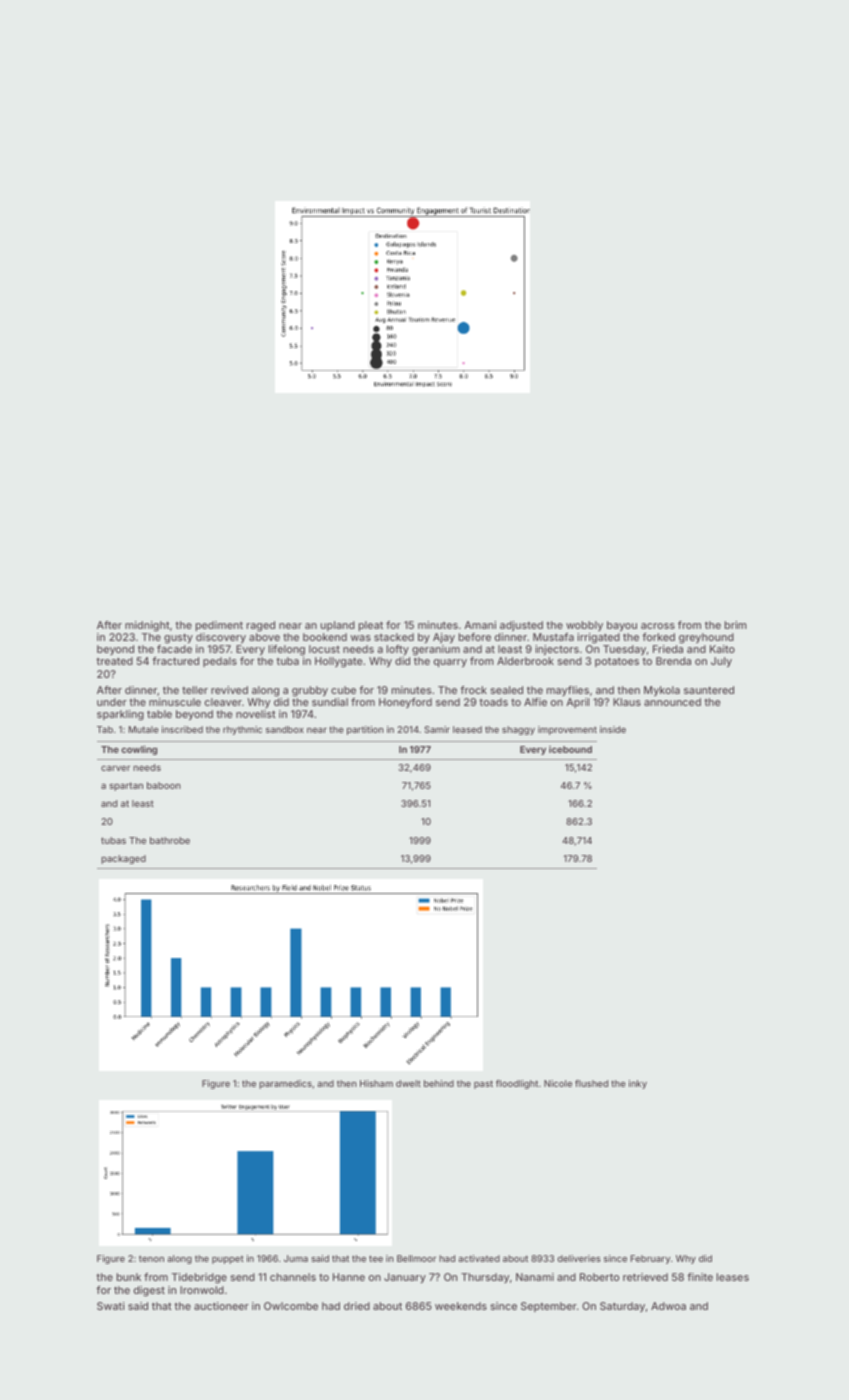  What do you see at coordinates (584, 626) in the page?
I see `wobbly` at bounding box center [584, 626].
